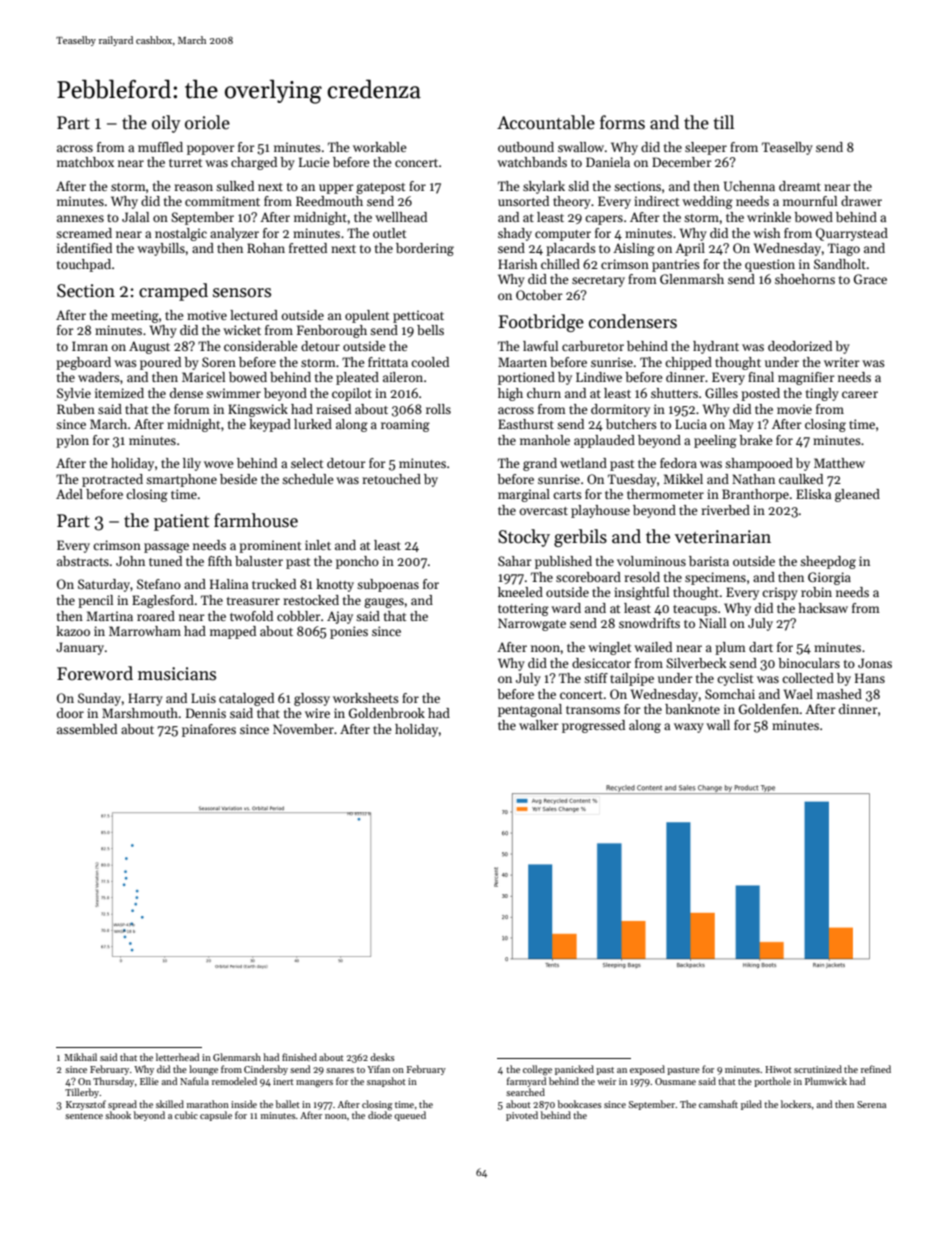  I want to click on diode, so click(380, 1115).
